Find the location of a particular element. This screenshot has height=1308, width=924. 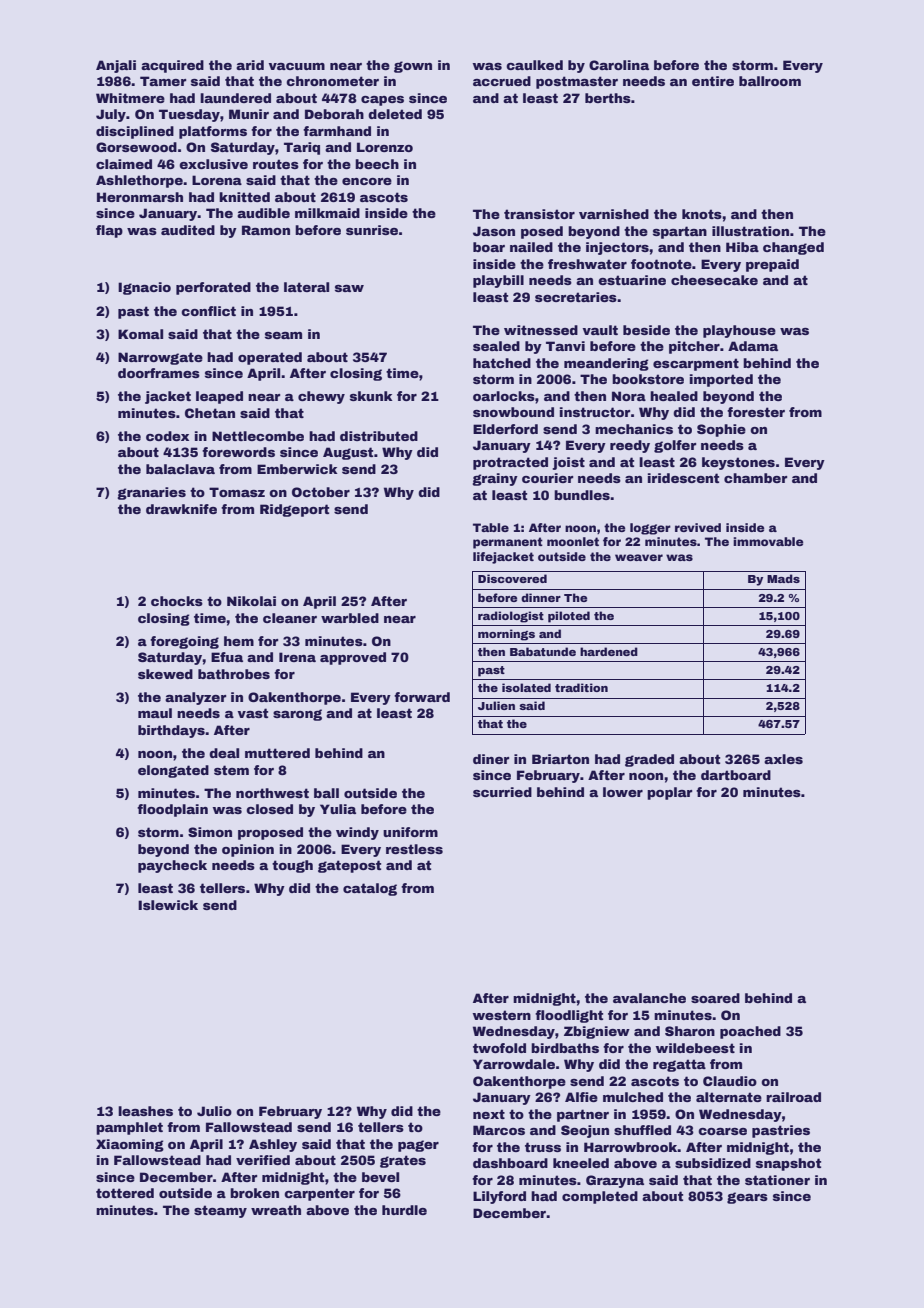

saw is located at coordinates (349, 288).
